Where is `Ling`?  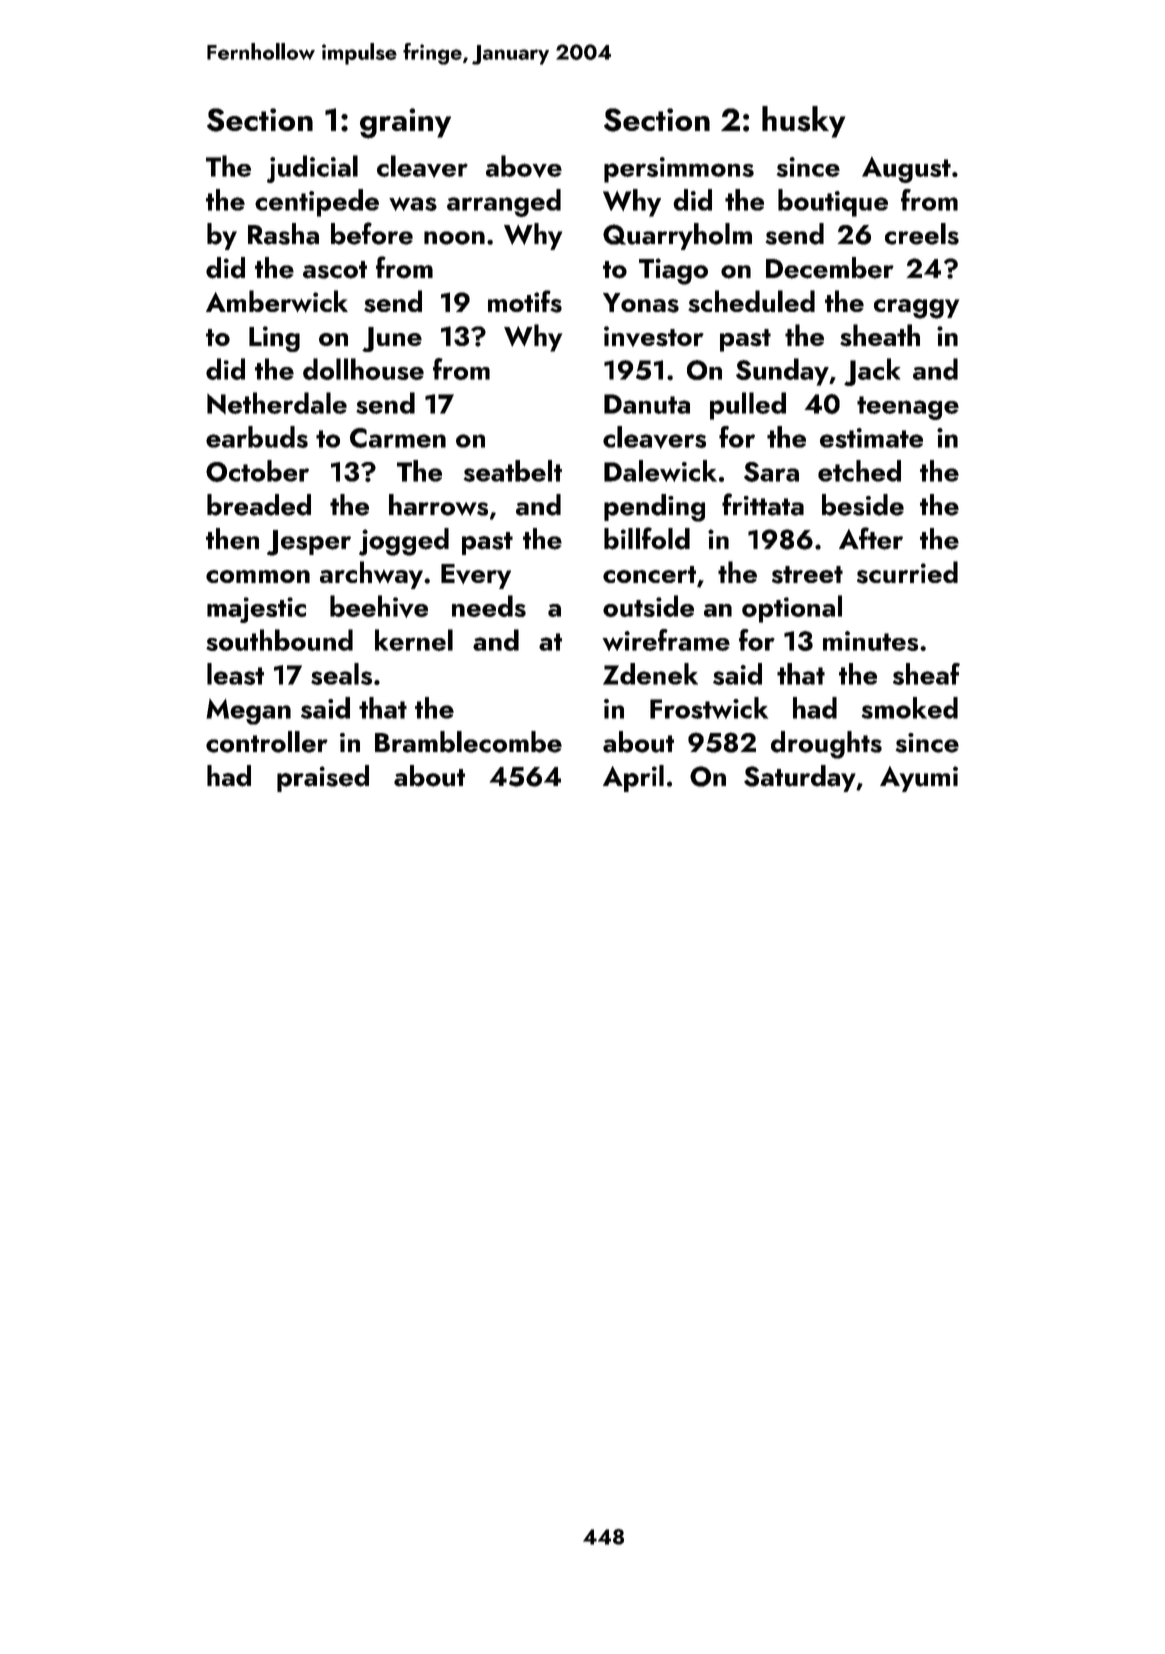
Ling is located at coordinates (274, 339).
